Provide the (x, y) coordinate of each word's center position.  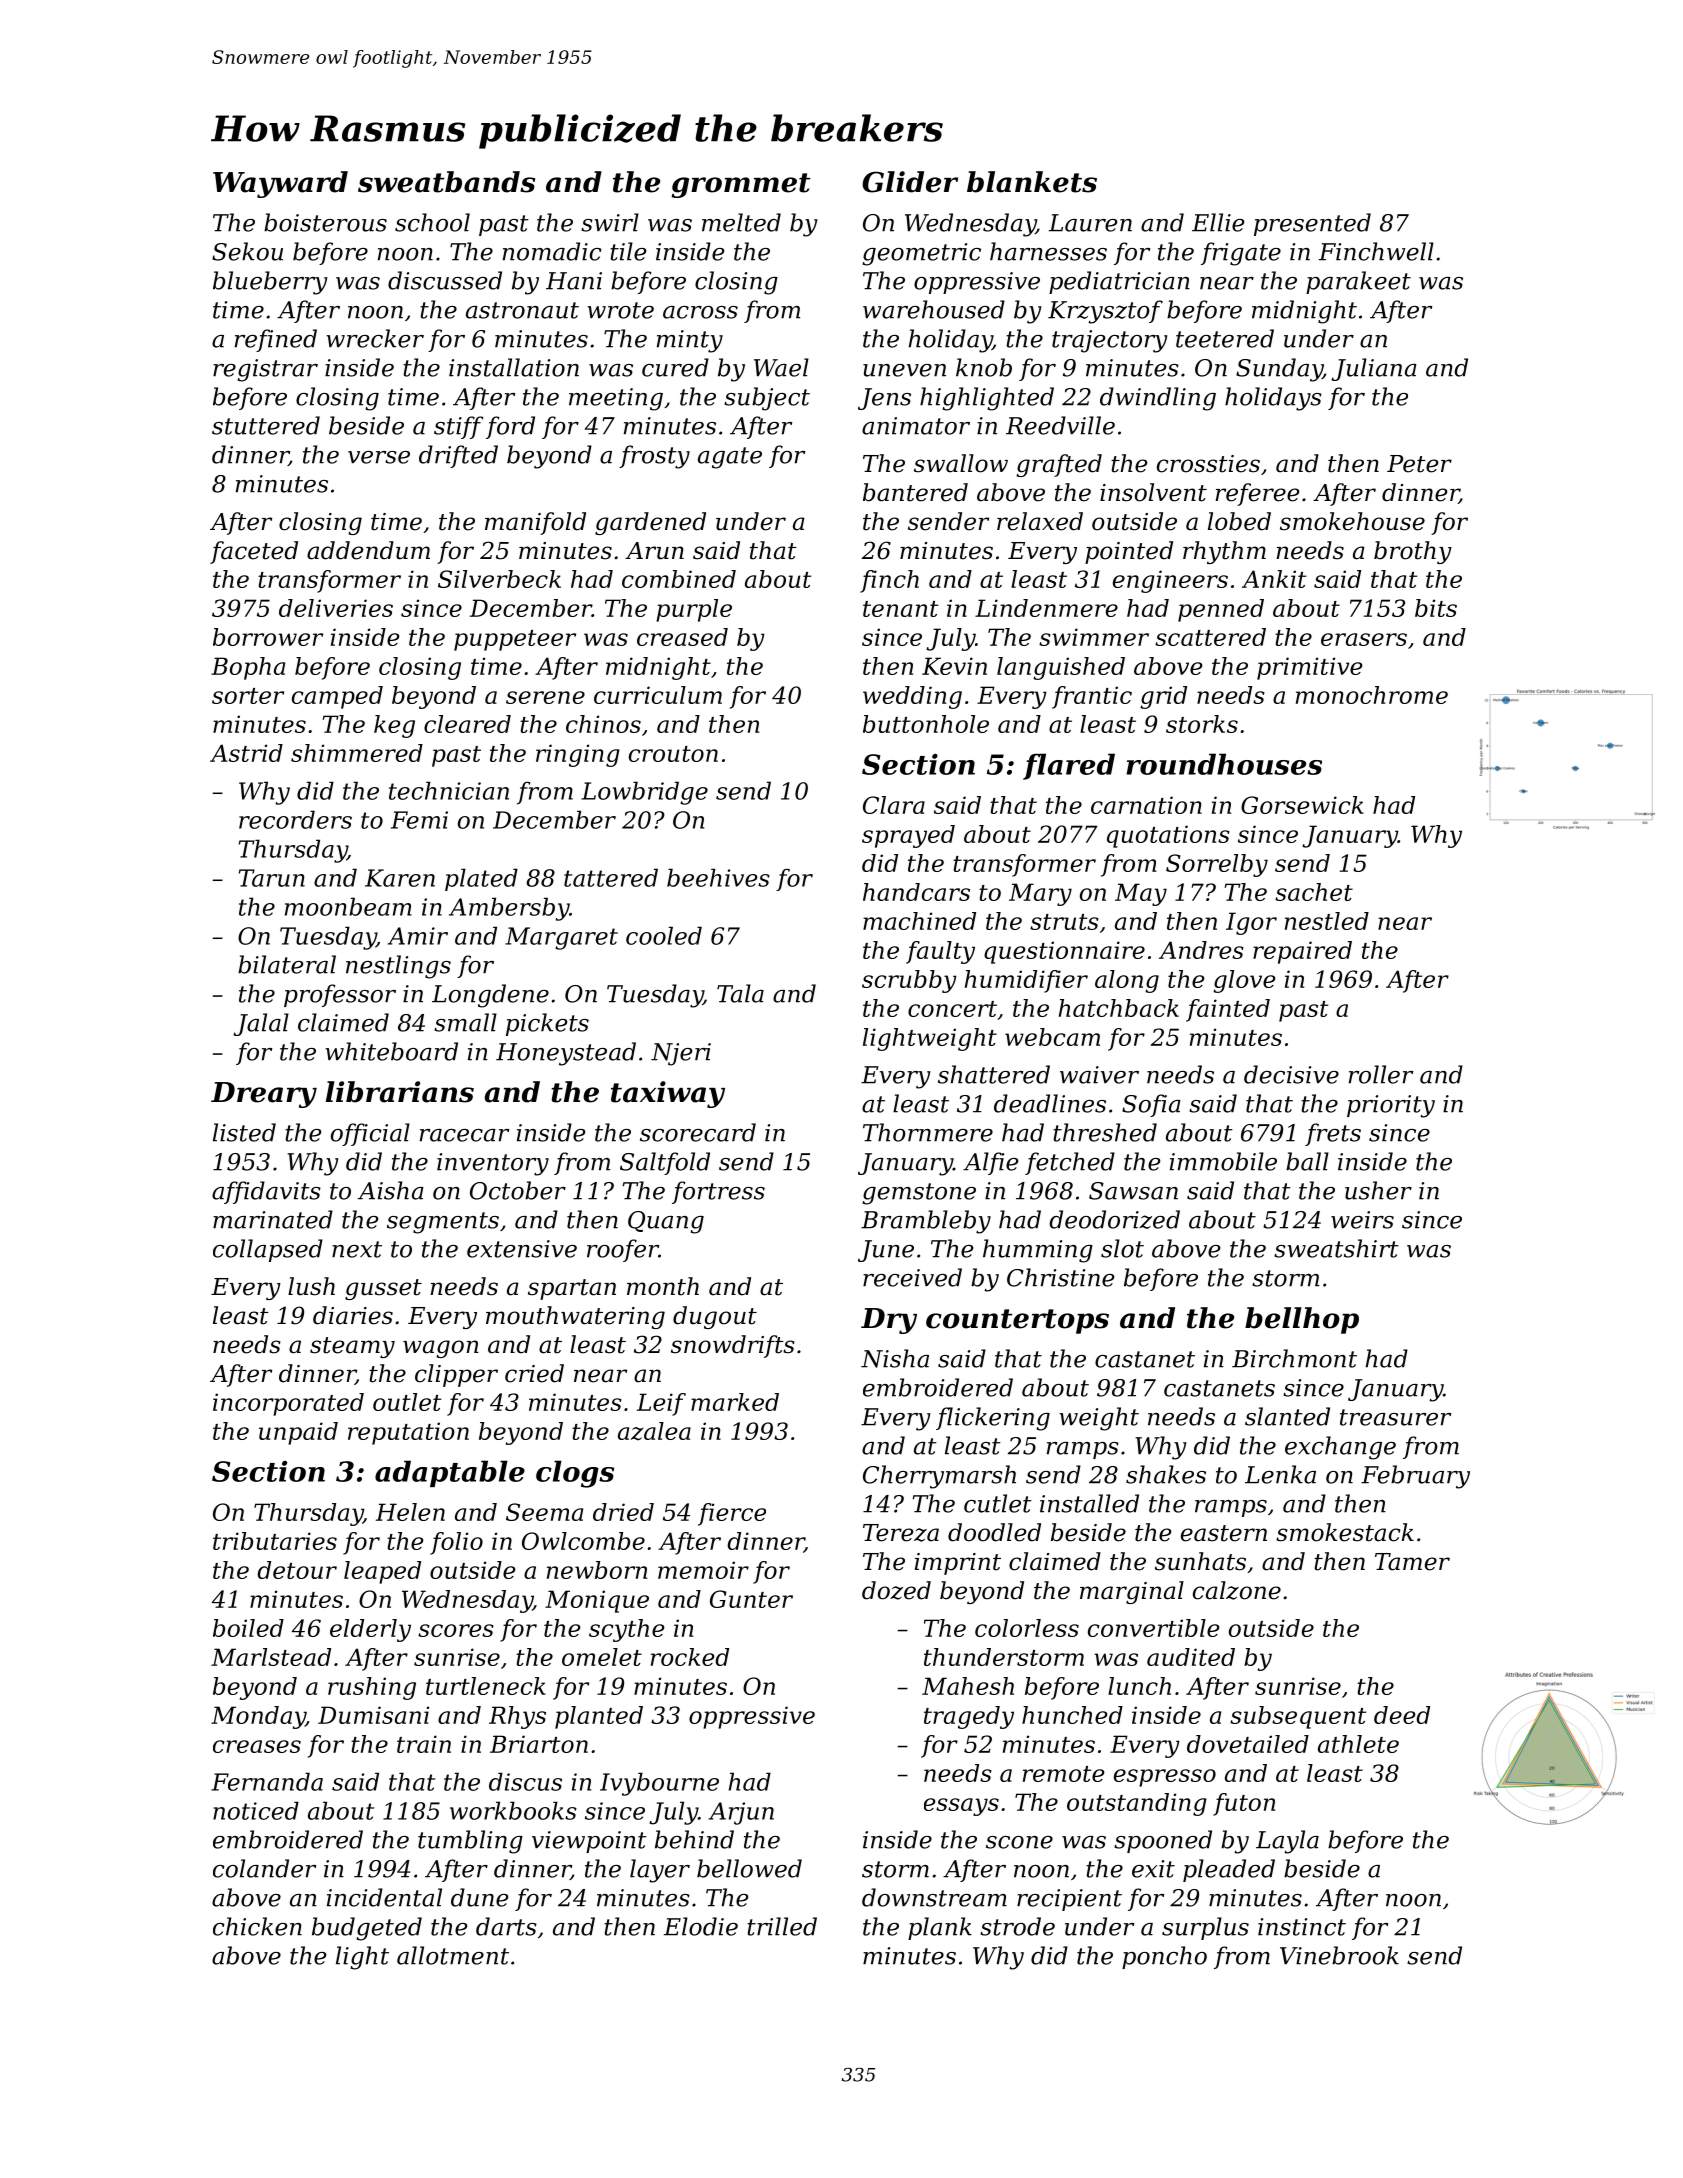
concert (952, 1009)
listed (244, 1132)
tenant (900, 609)
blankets (1032, 182)
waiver (1099, 1075)
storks (1202, 724)
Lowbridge (644, 793)
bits (1436, 608)
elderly (370, 1630)
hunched (1072, 1715)
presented (1312, 224)
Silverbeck (499, 579)
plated (481, 879)
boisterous (325, 222)
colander (264, 1868)
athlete (1358, 1744)
